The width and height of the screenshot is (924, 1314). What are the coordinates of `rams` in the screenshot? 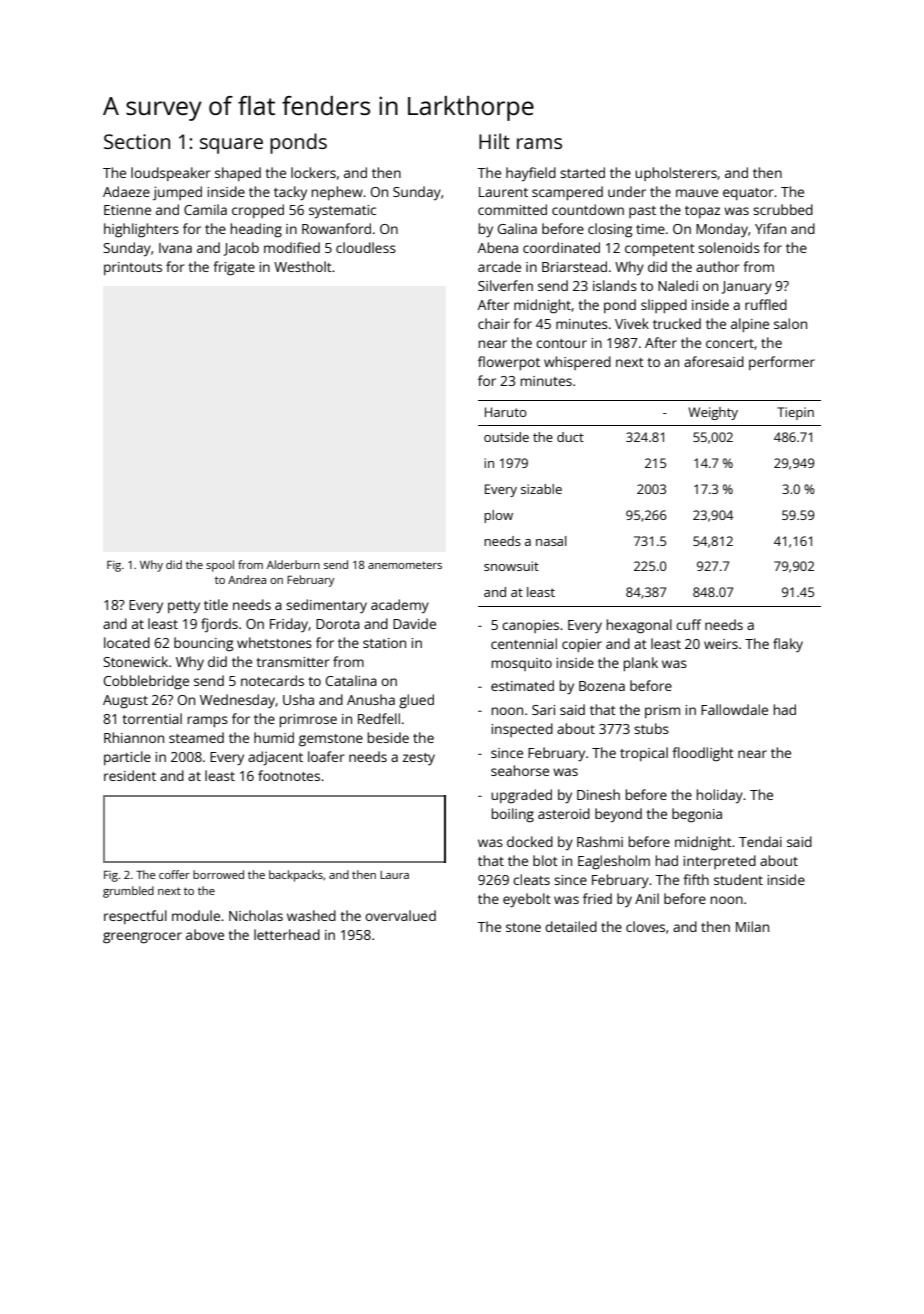 It's located at (539, 143).
